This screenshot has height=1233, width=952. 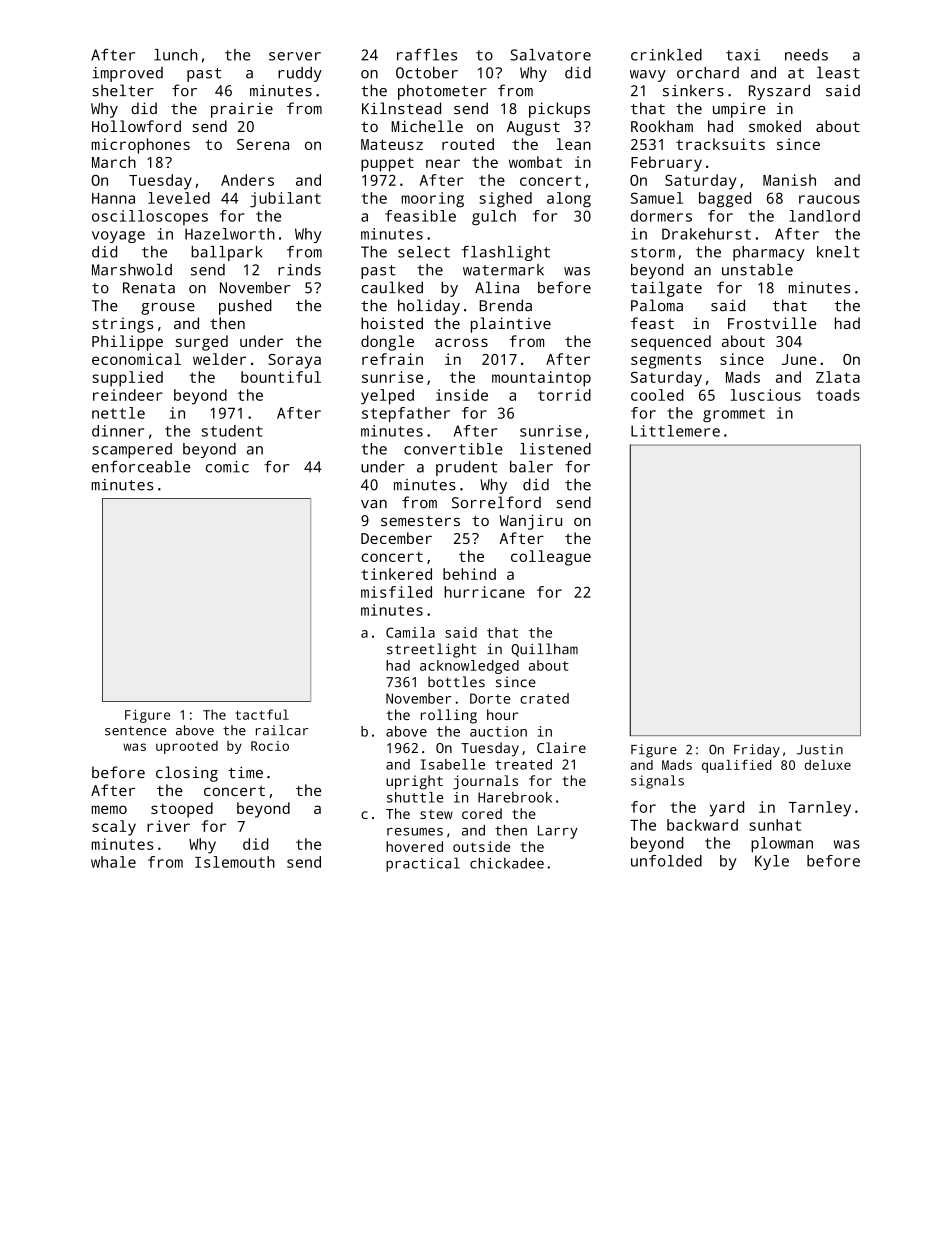 What do you see at coordinates (176, 55) in the screenshot?
I see `lunch` at bounding box center [176, 55].
